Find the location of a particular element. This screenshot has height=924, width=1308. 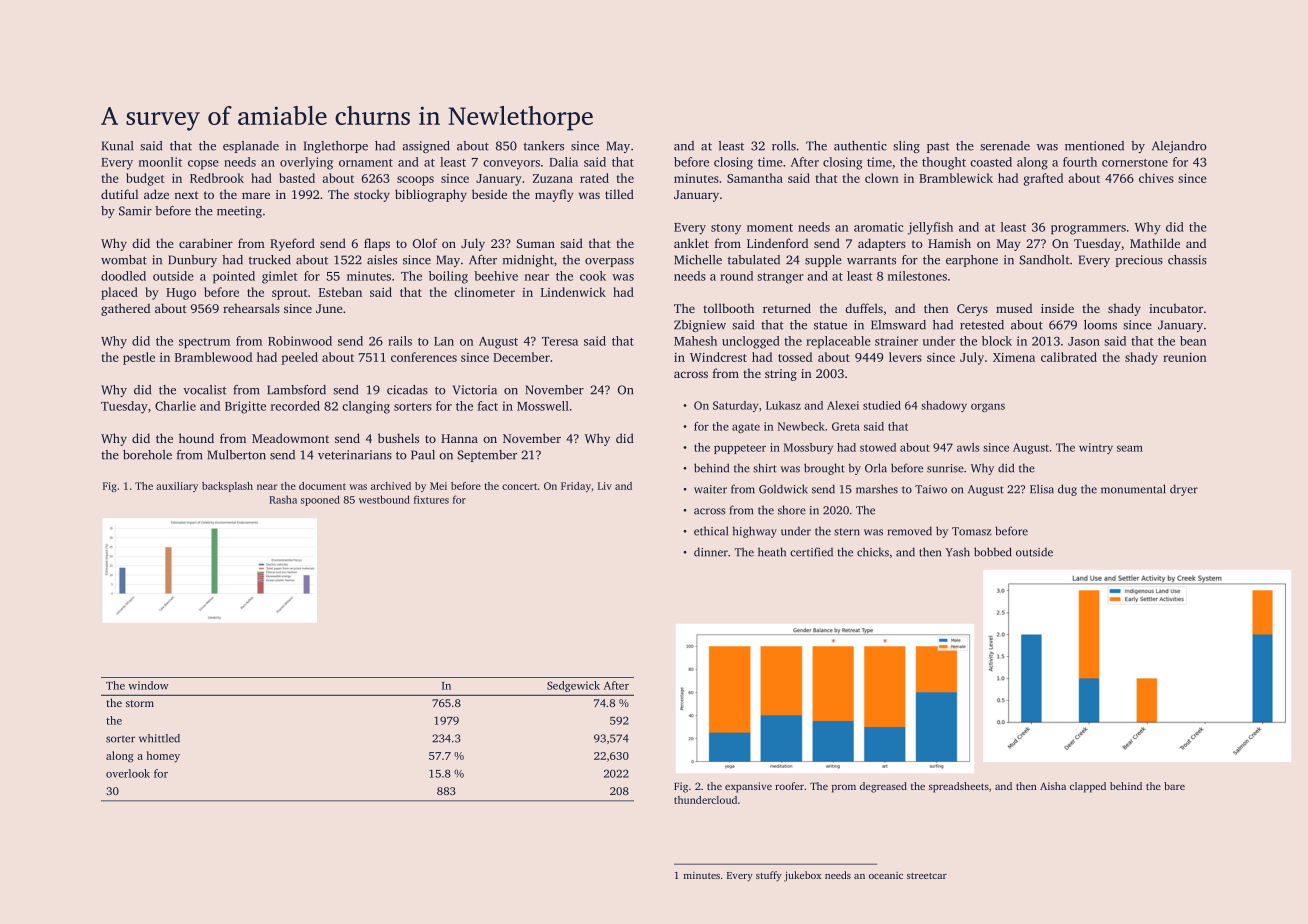

gathered is located at coordinates (125, 309).
